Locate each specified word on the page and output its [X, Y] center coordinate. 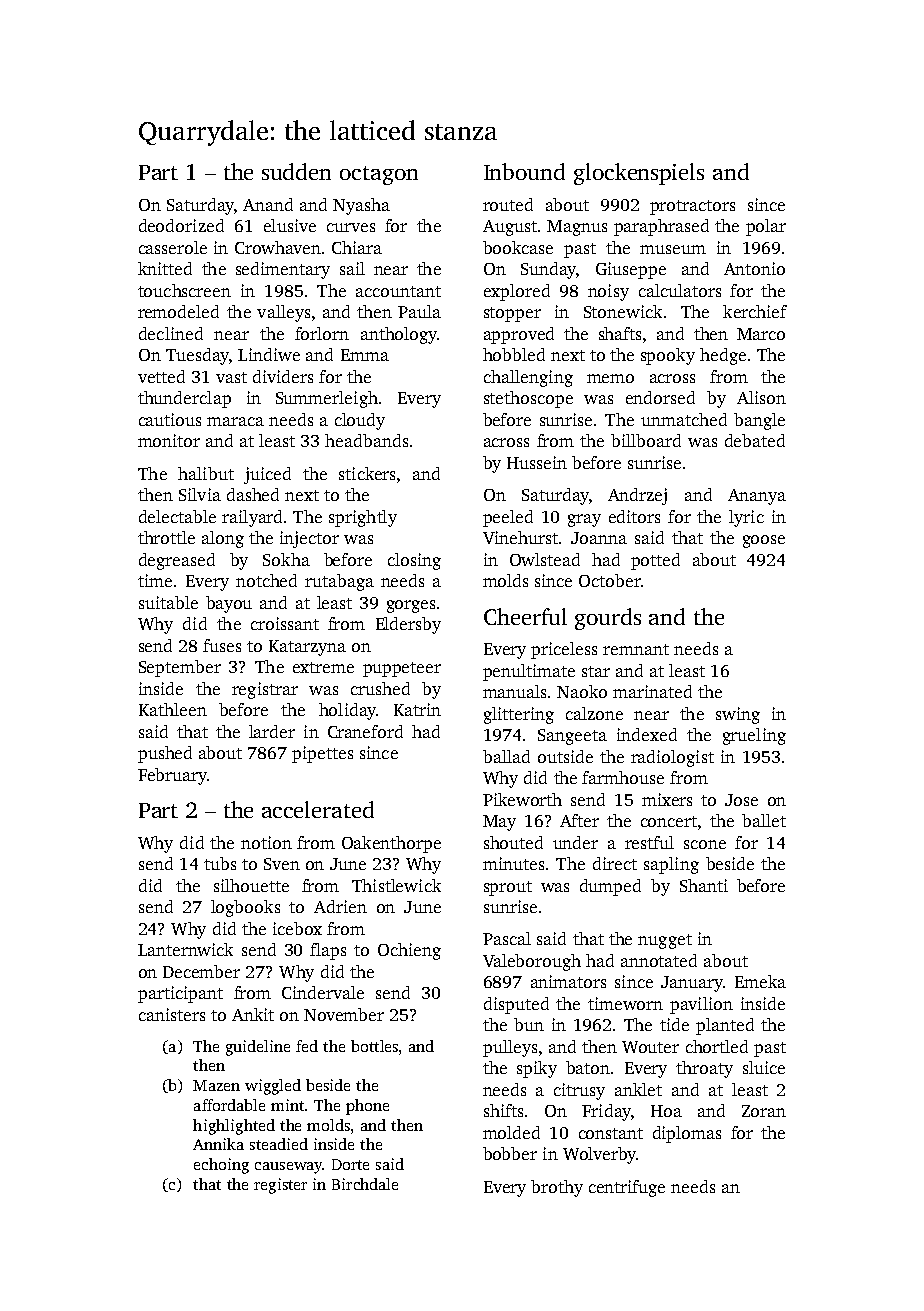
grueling [754, 736]
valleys [283, 313]
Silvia [200, 494]
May [499, 823]
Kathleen [173, 709]
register [280, 1186]
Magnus [577, 228]
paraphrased [661, 227]
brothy [557, 1188]
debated [755, 440]
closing [414, 561]
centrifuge [627, 1188]
